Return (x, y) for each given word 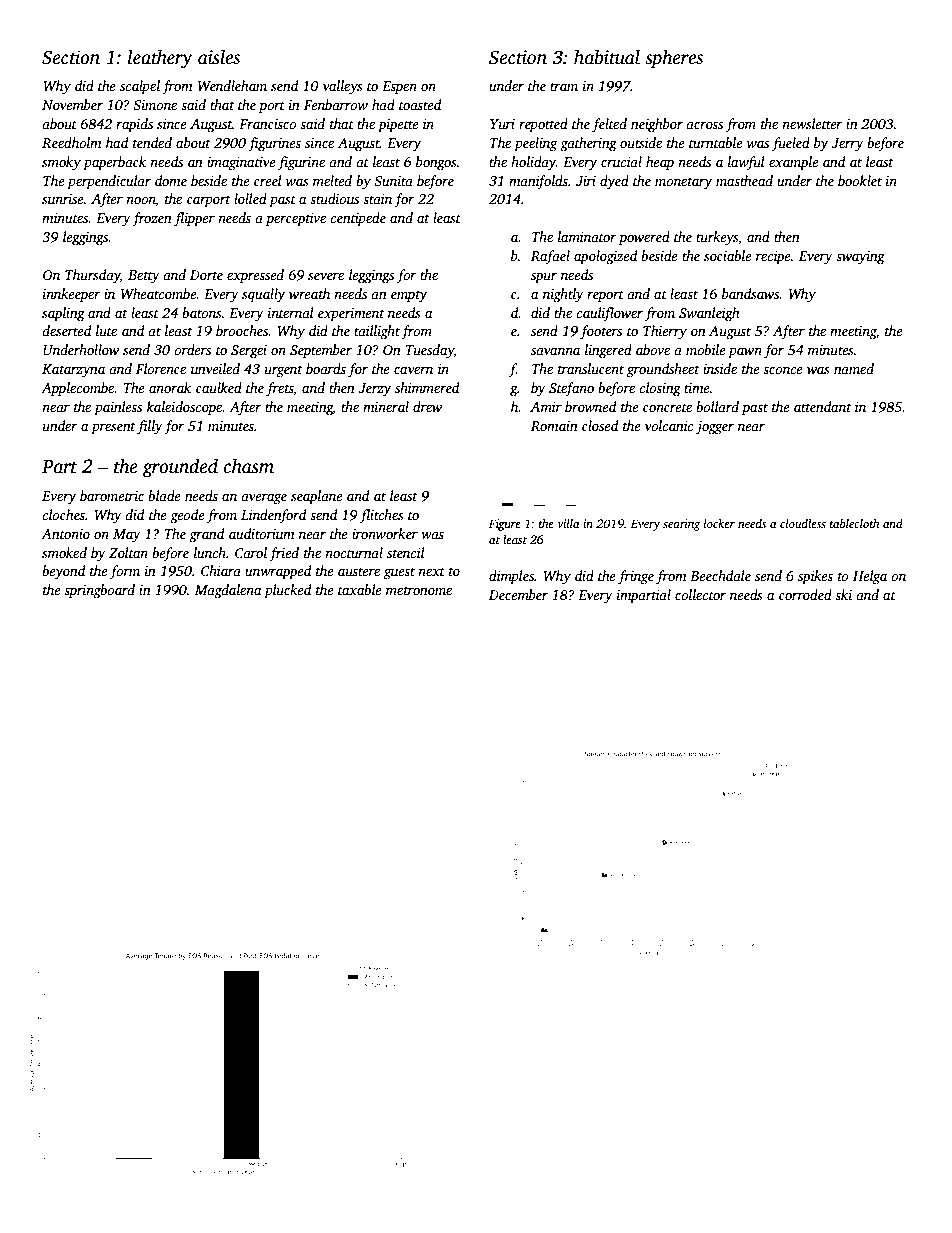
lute (106, 330)
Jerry (847, 144)
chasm (249, 466)
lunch (210, 552)
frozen (152, 219)
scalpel (140, 87)
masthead (744, 180)
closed (600, 425)
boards (326, 368)
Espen (399, 87)
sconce (783, 370)
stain (377, 199)
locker (719, 523)
